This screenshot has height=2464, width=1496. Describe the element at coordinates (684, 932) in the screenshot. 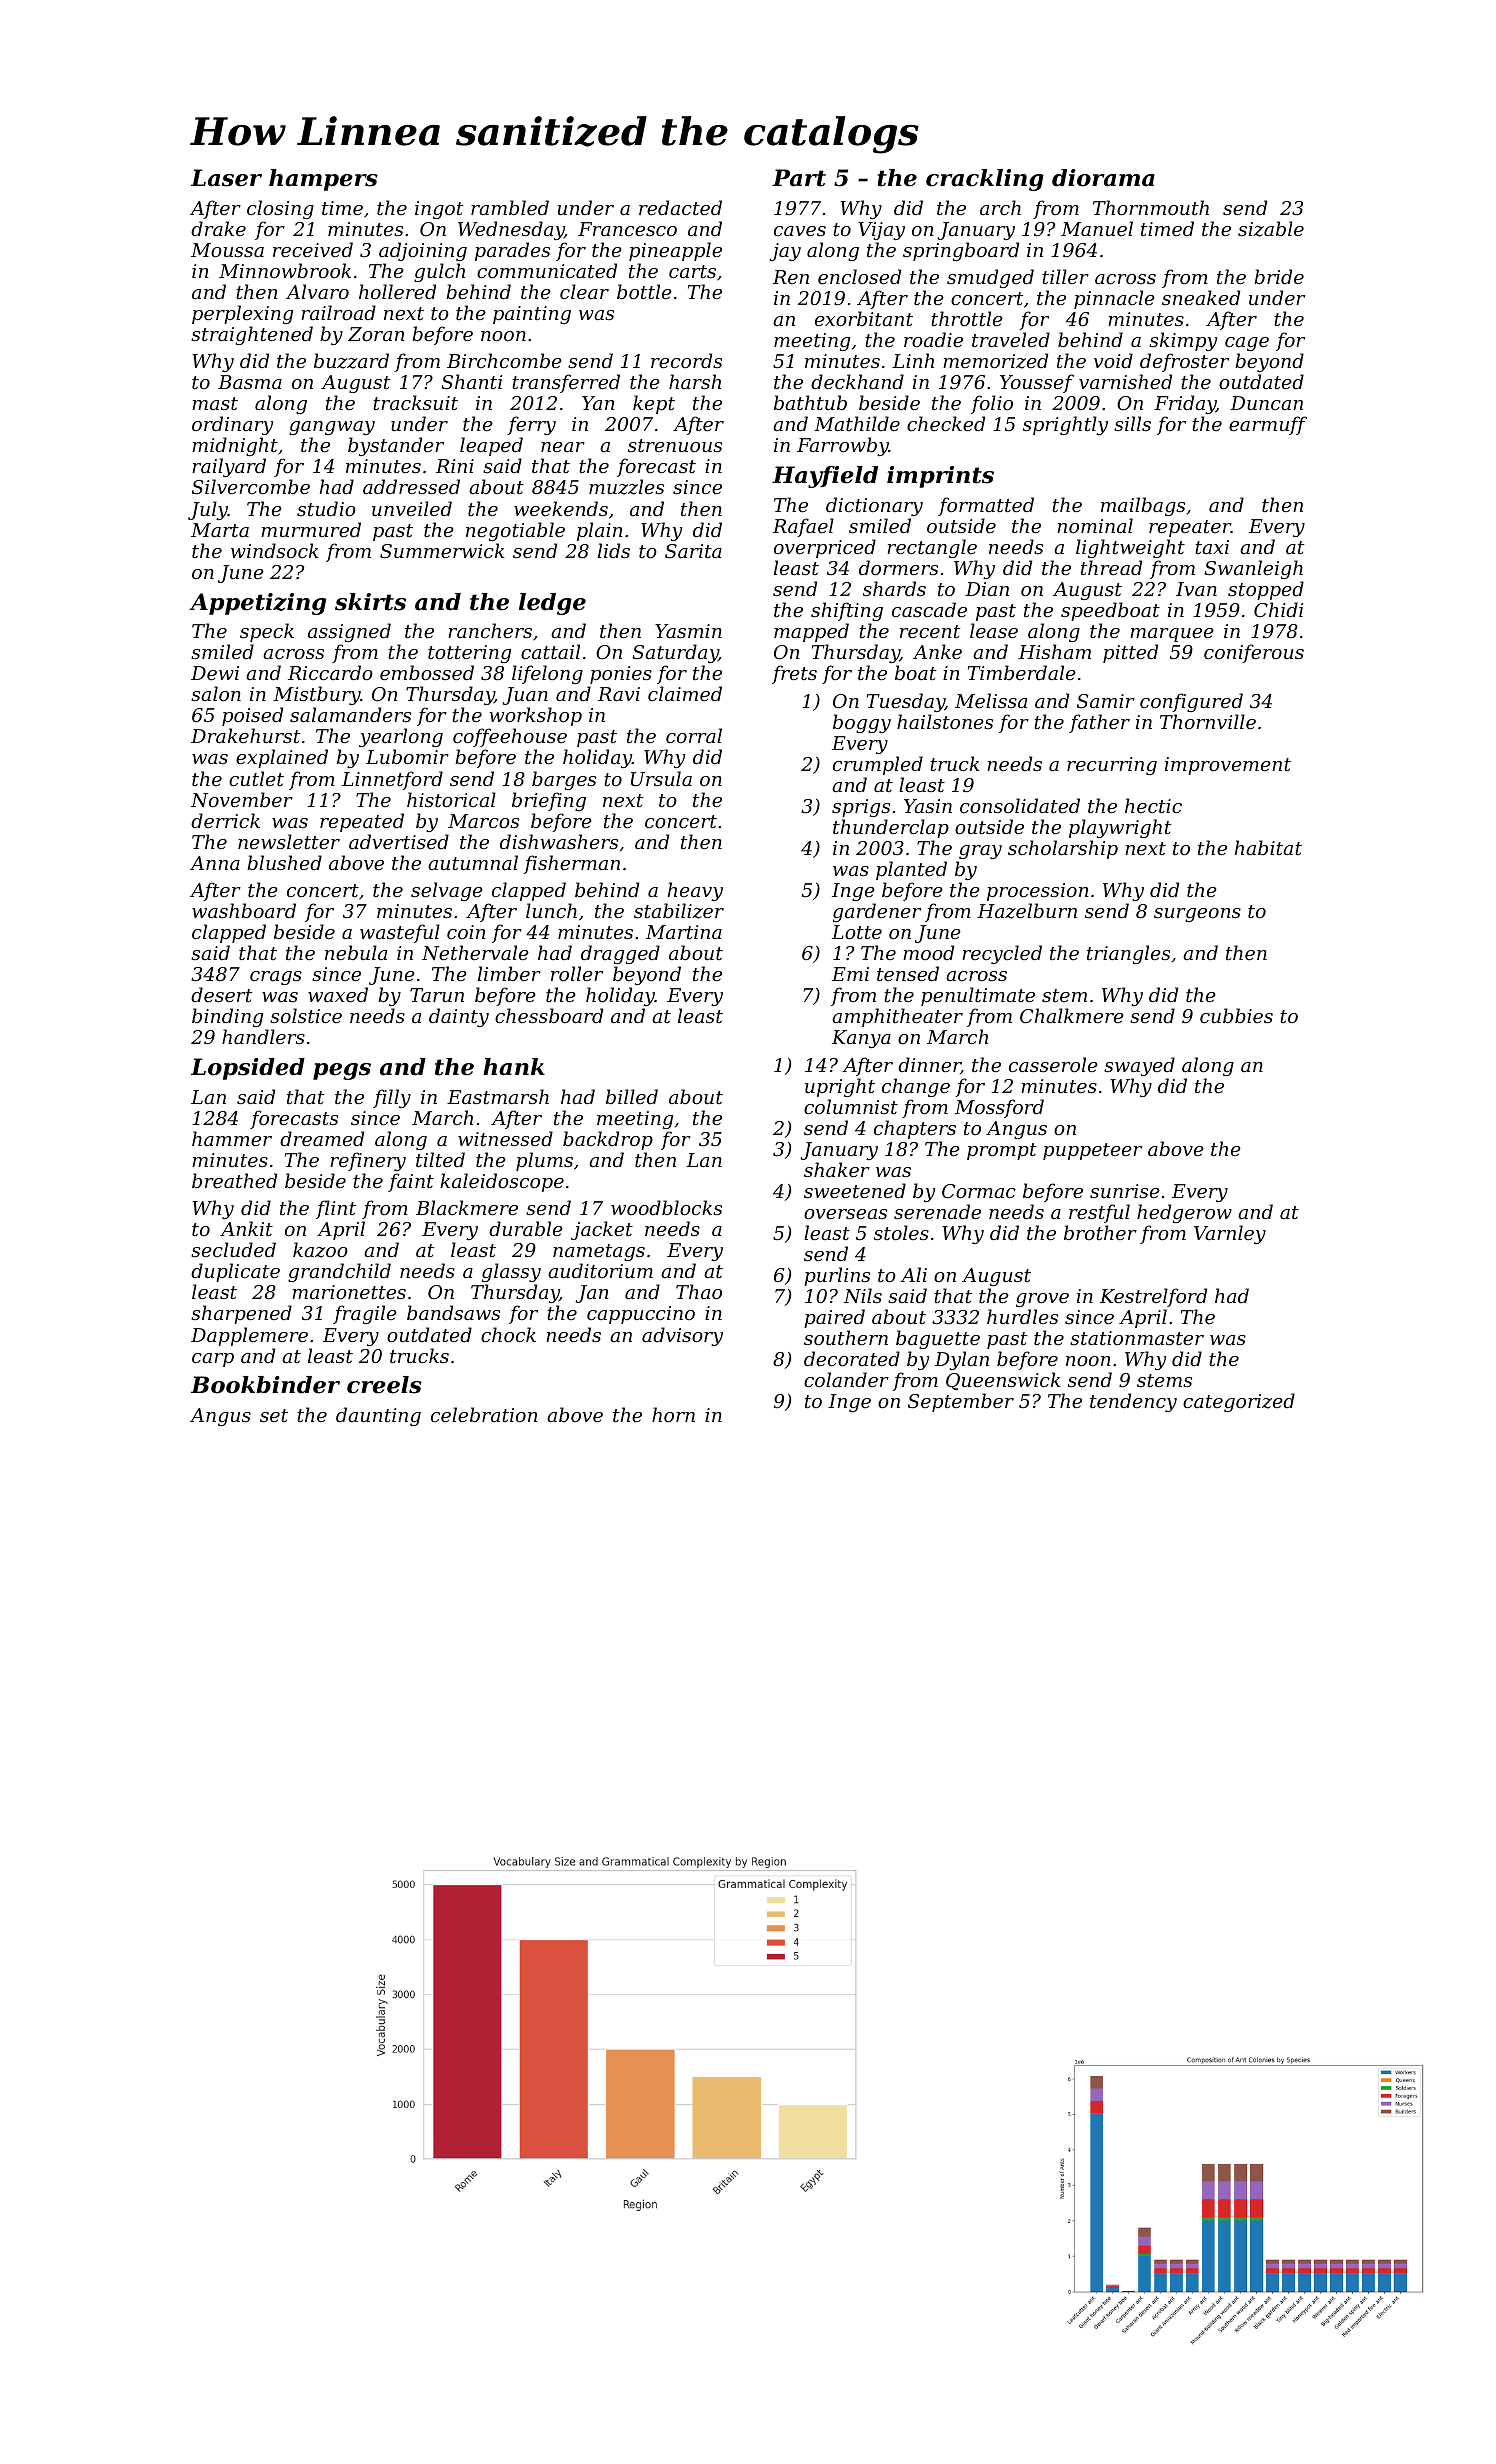

I see `Martina` at that location.
